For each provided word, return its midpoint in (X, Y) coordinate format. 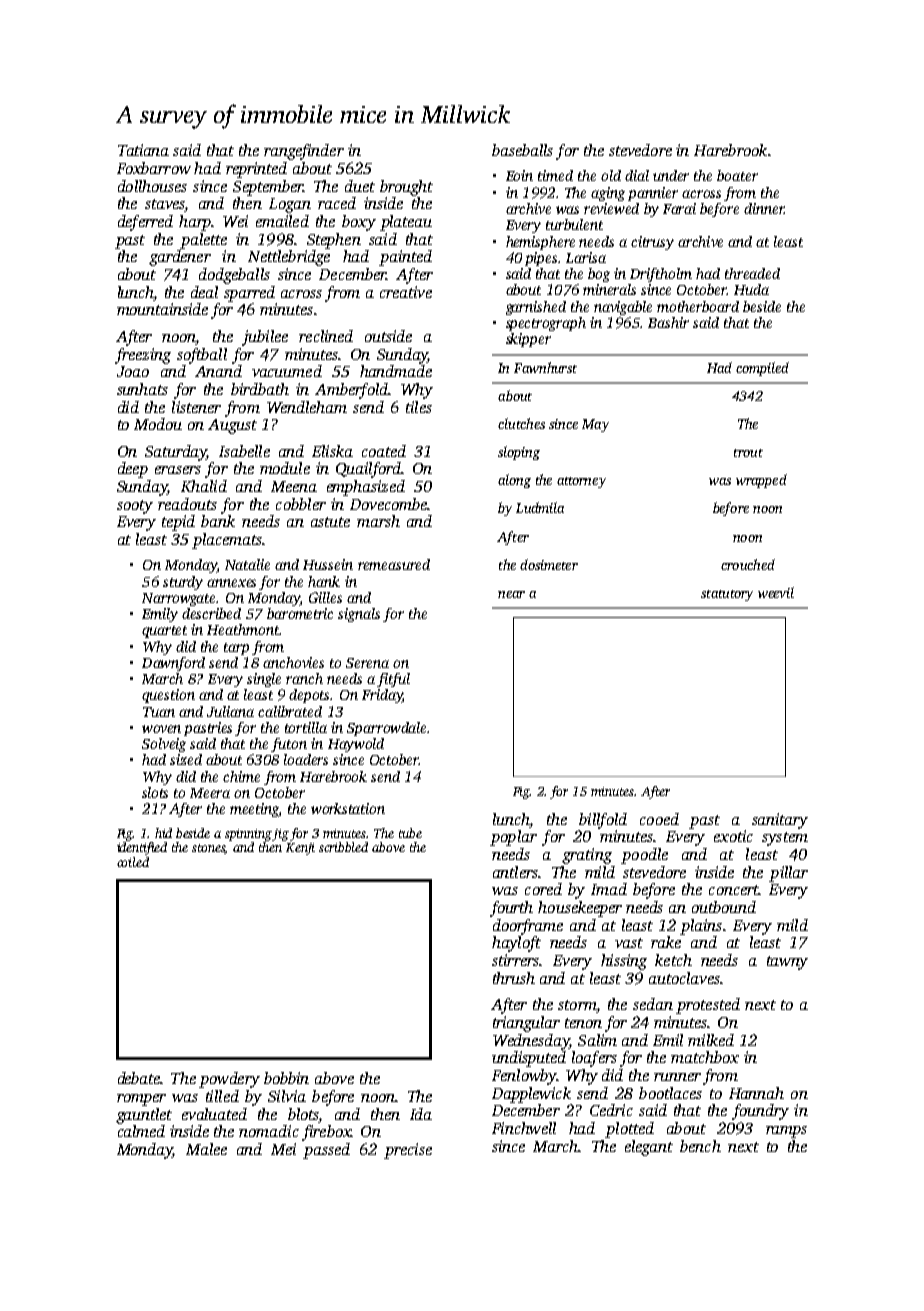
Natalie (247, 564)
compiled (762, 369)
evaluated (214, 1114)
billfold (603, 821)
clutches (521, 423)
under (671, 175)
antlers (515, 872)
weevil (776, 592)
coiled (133, 862)
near (511, 594)
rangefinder (304, 152)
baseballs (522, 150)
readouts (187, 504)
